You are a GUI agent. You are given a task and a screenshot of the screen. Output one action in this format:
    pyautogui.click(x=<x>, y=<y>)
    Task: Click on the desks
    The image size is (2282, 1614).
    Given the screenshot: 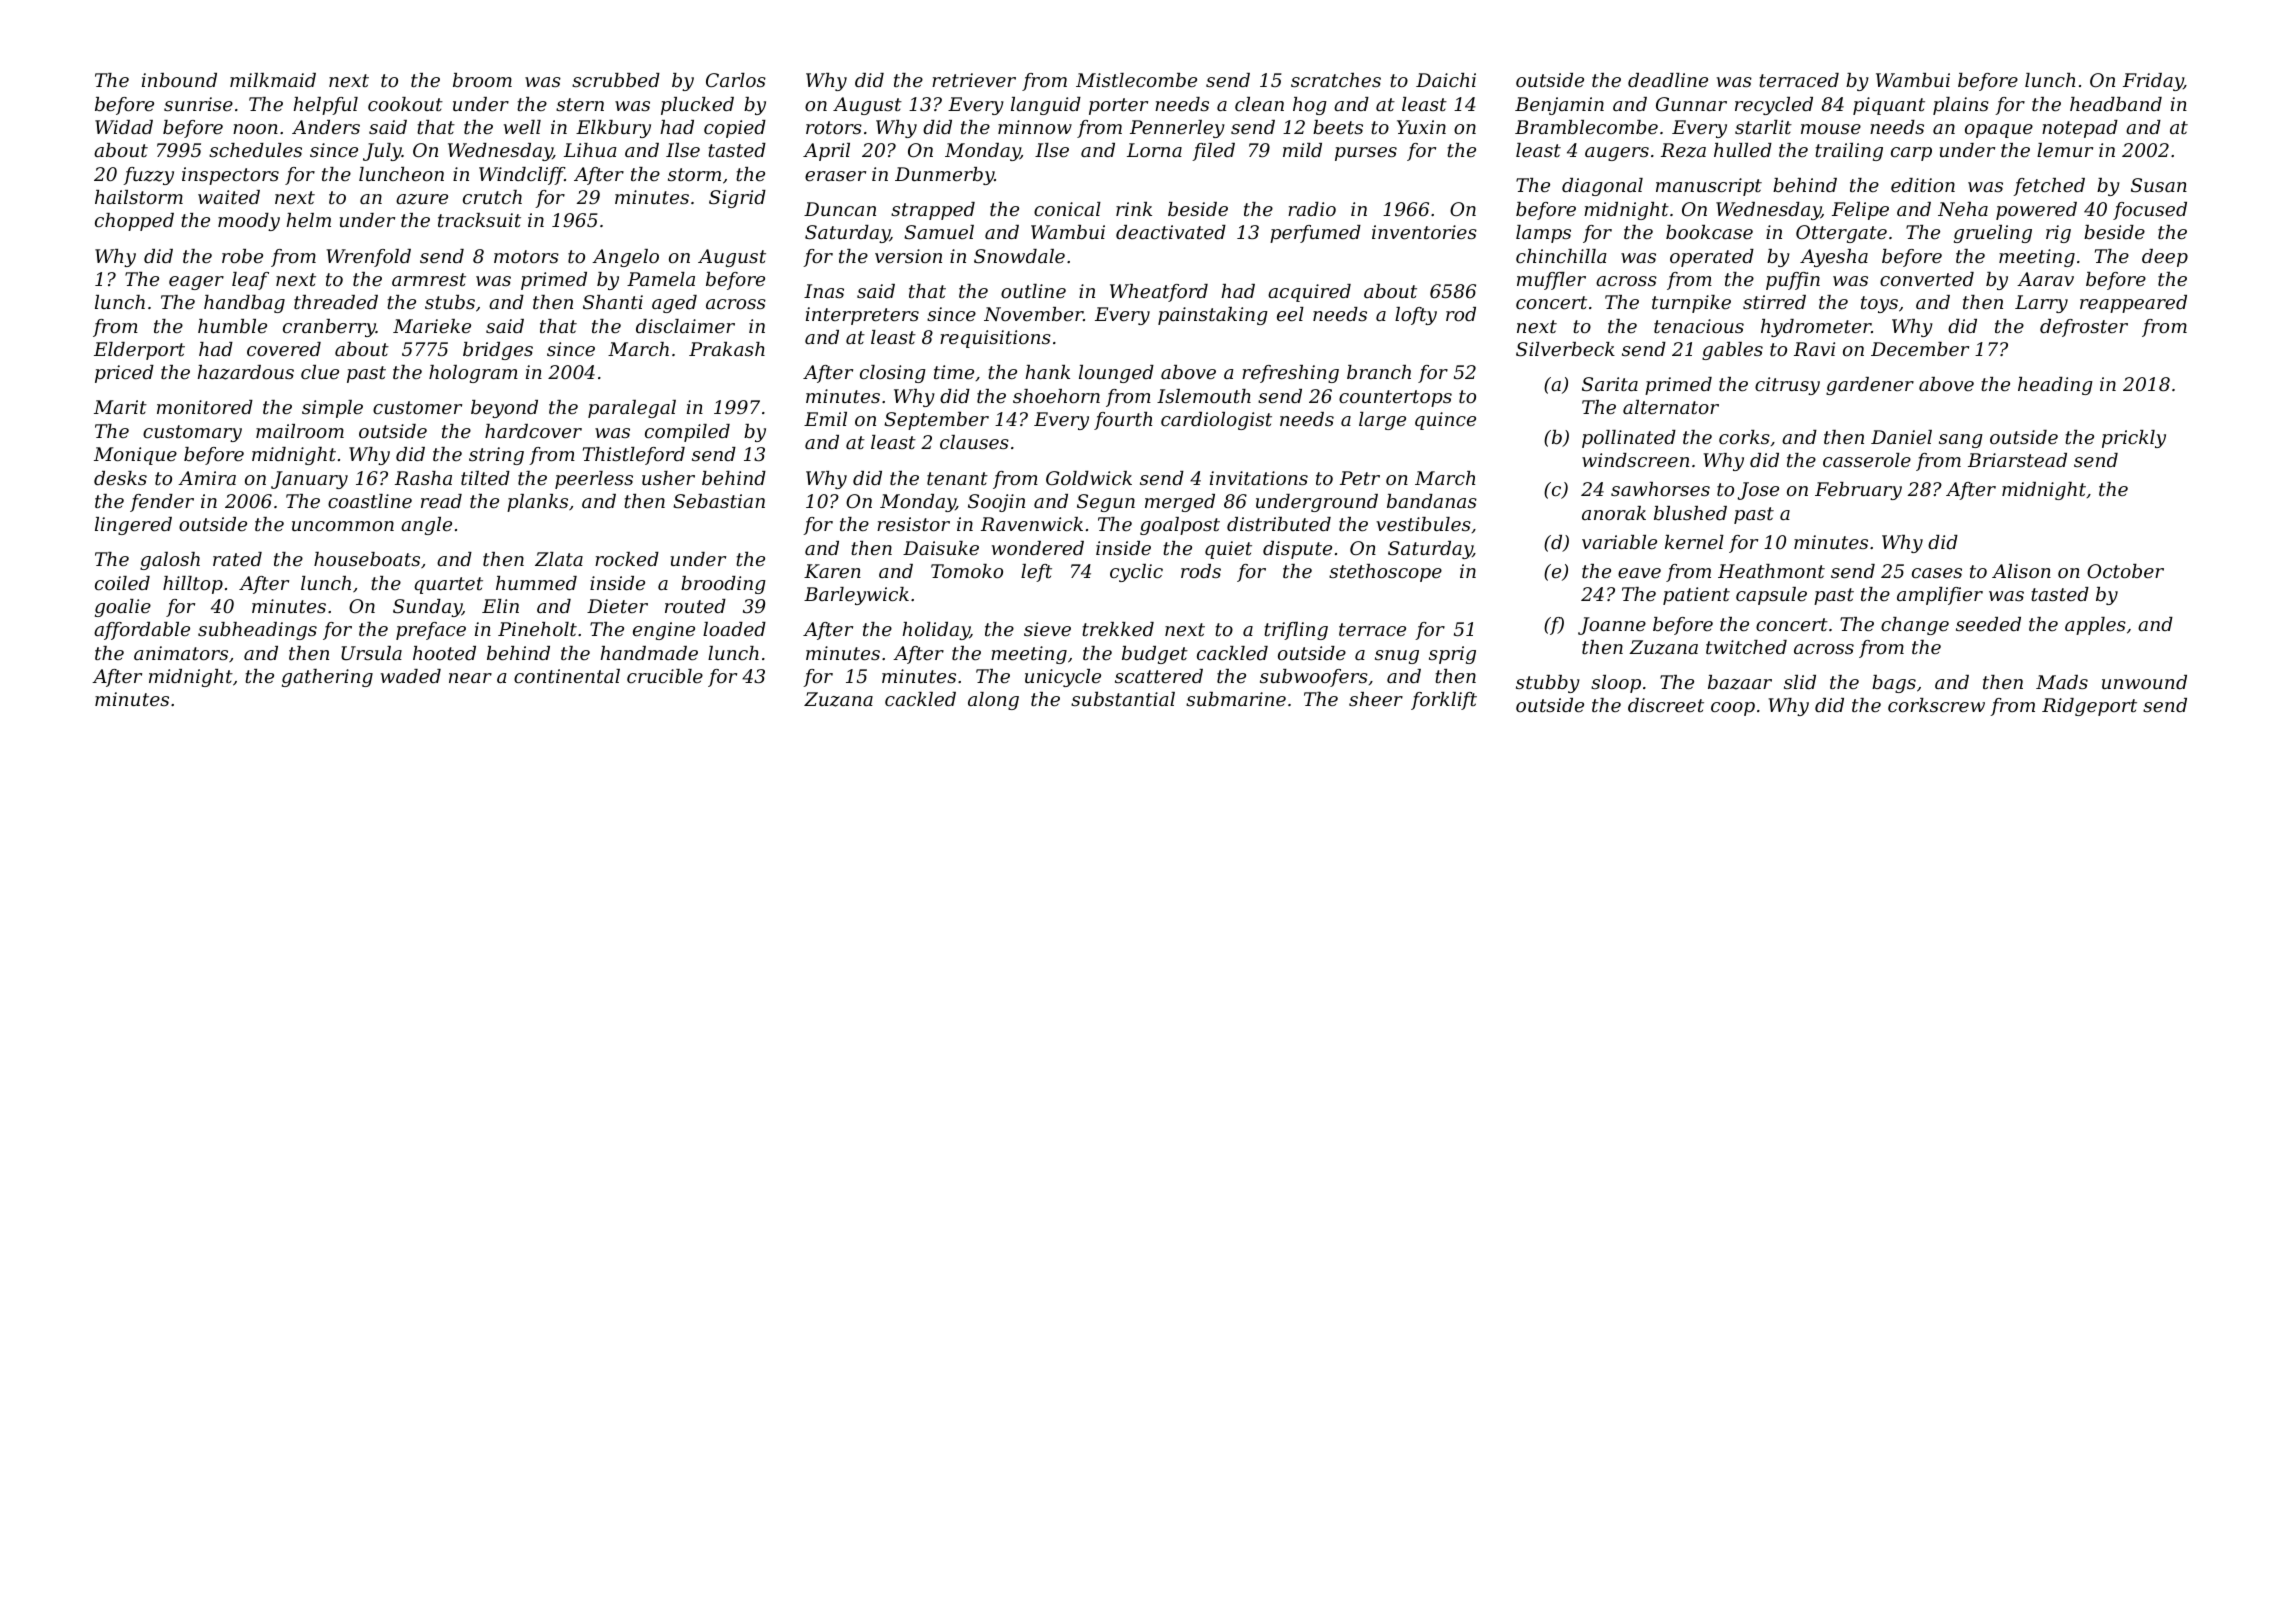 What is the action you would take?
    pyautogui.click(x=120, y=478)
